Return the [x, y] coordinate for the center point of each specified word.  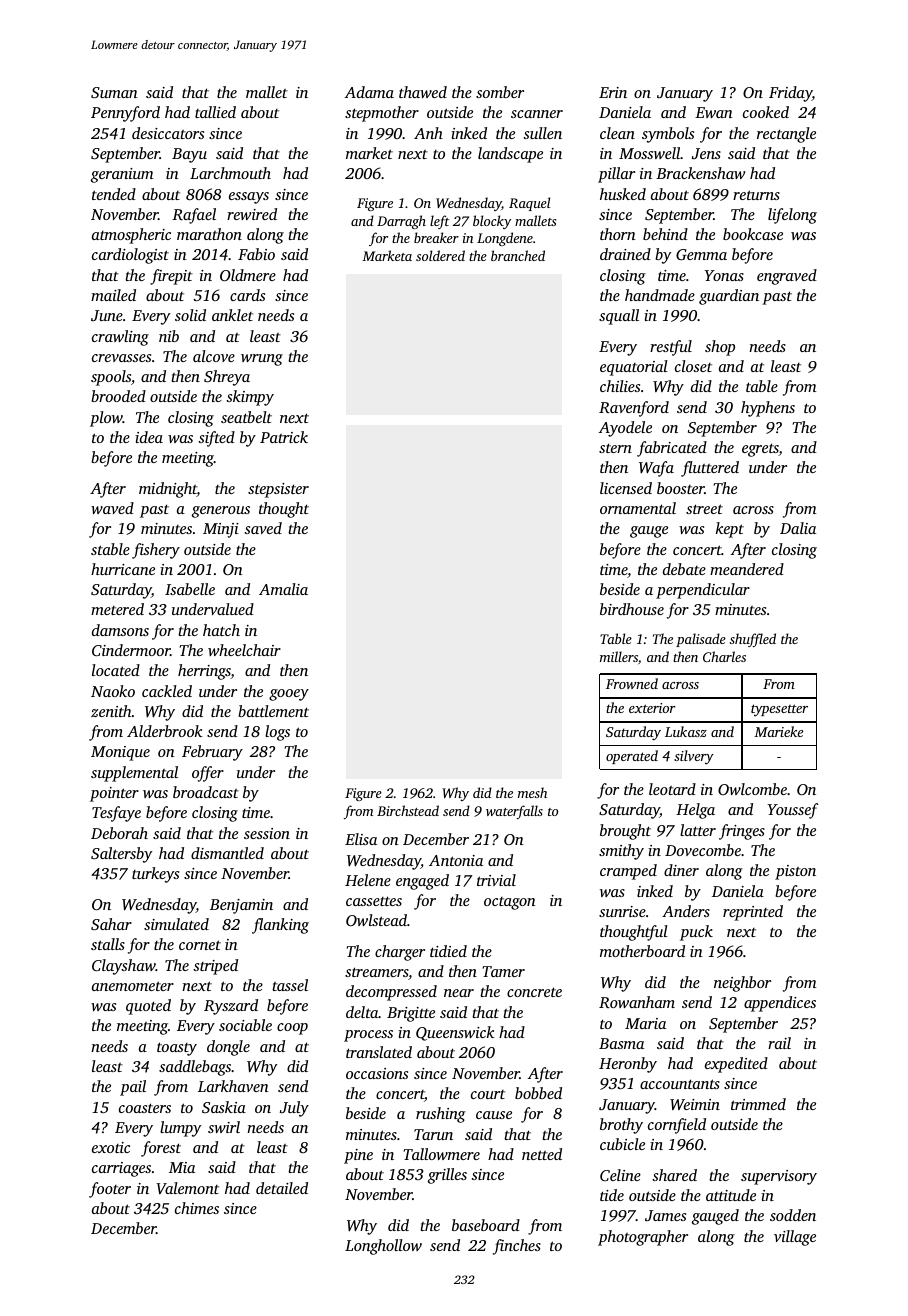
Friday [790, 94]
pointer [114, 794]
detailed [282, 1188]
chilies [620, 386]
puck [696, 933]
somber [500, 92]
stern [615, 448]
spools [111, 378]
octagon [510, 903]
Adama [369, 92]
